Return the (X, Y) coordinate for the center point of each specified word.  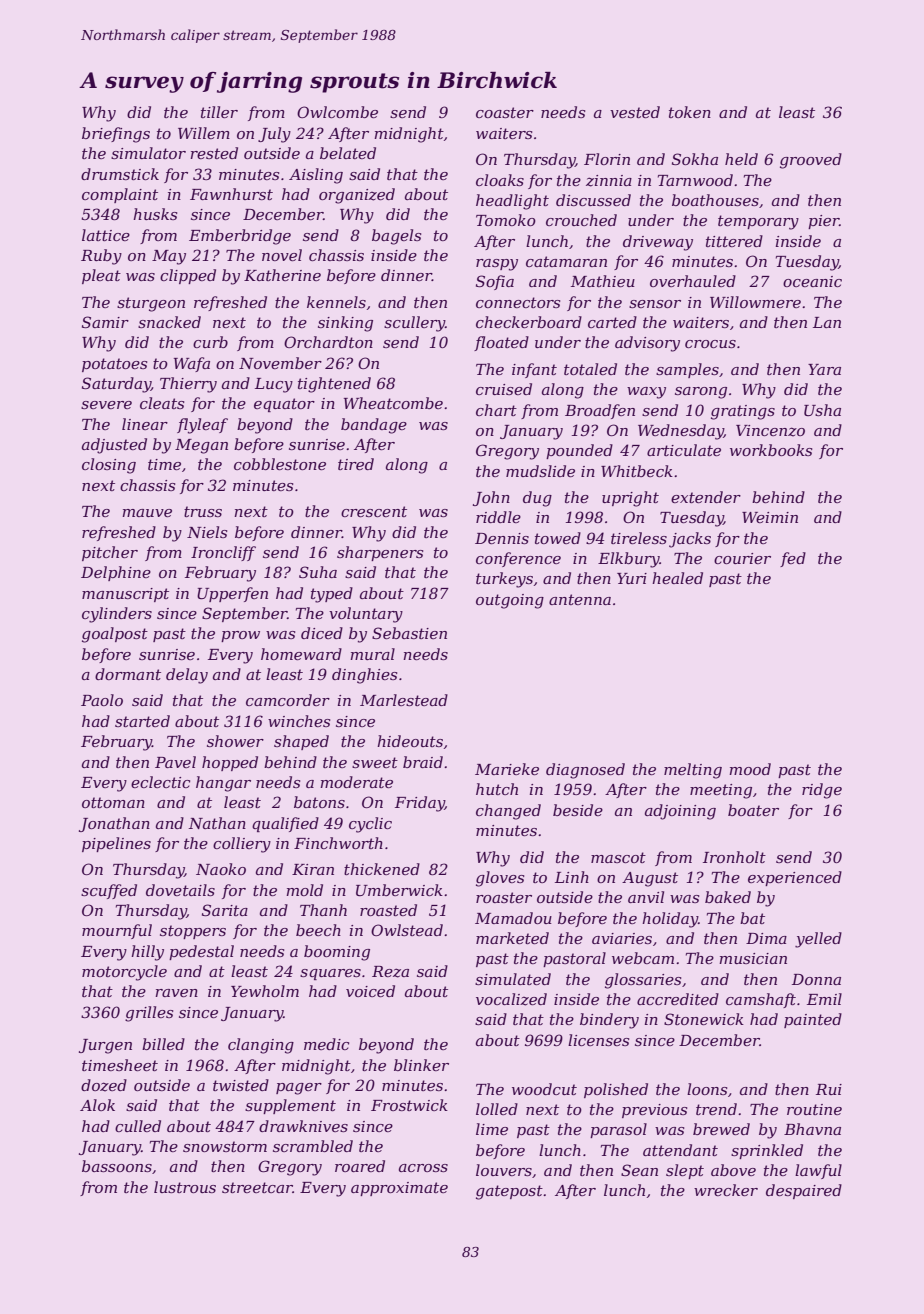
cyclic (370, 825)
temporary (758, 222)
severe (106, 405)
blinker (421, 1065)
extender (706, 497)
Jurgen (105, 1046)
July (274, 135)
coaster (505, 112)
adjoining (680, 812)
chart (496, 410)
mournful (117, 931)
